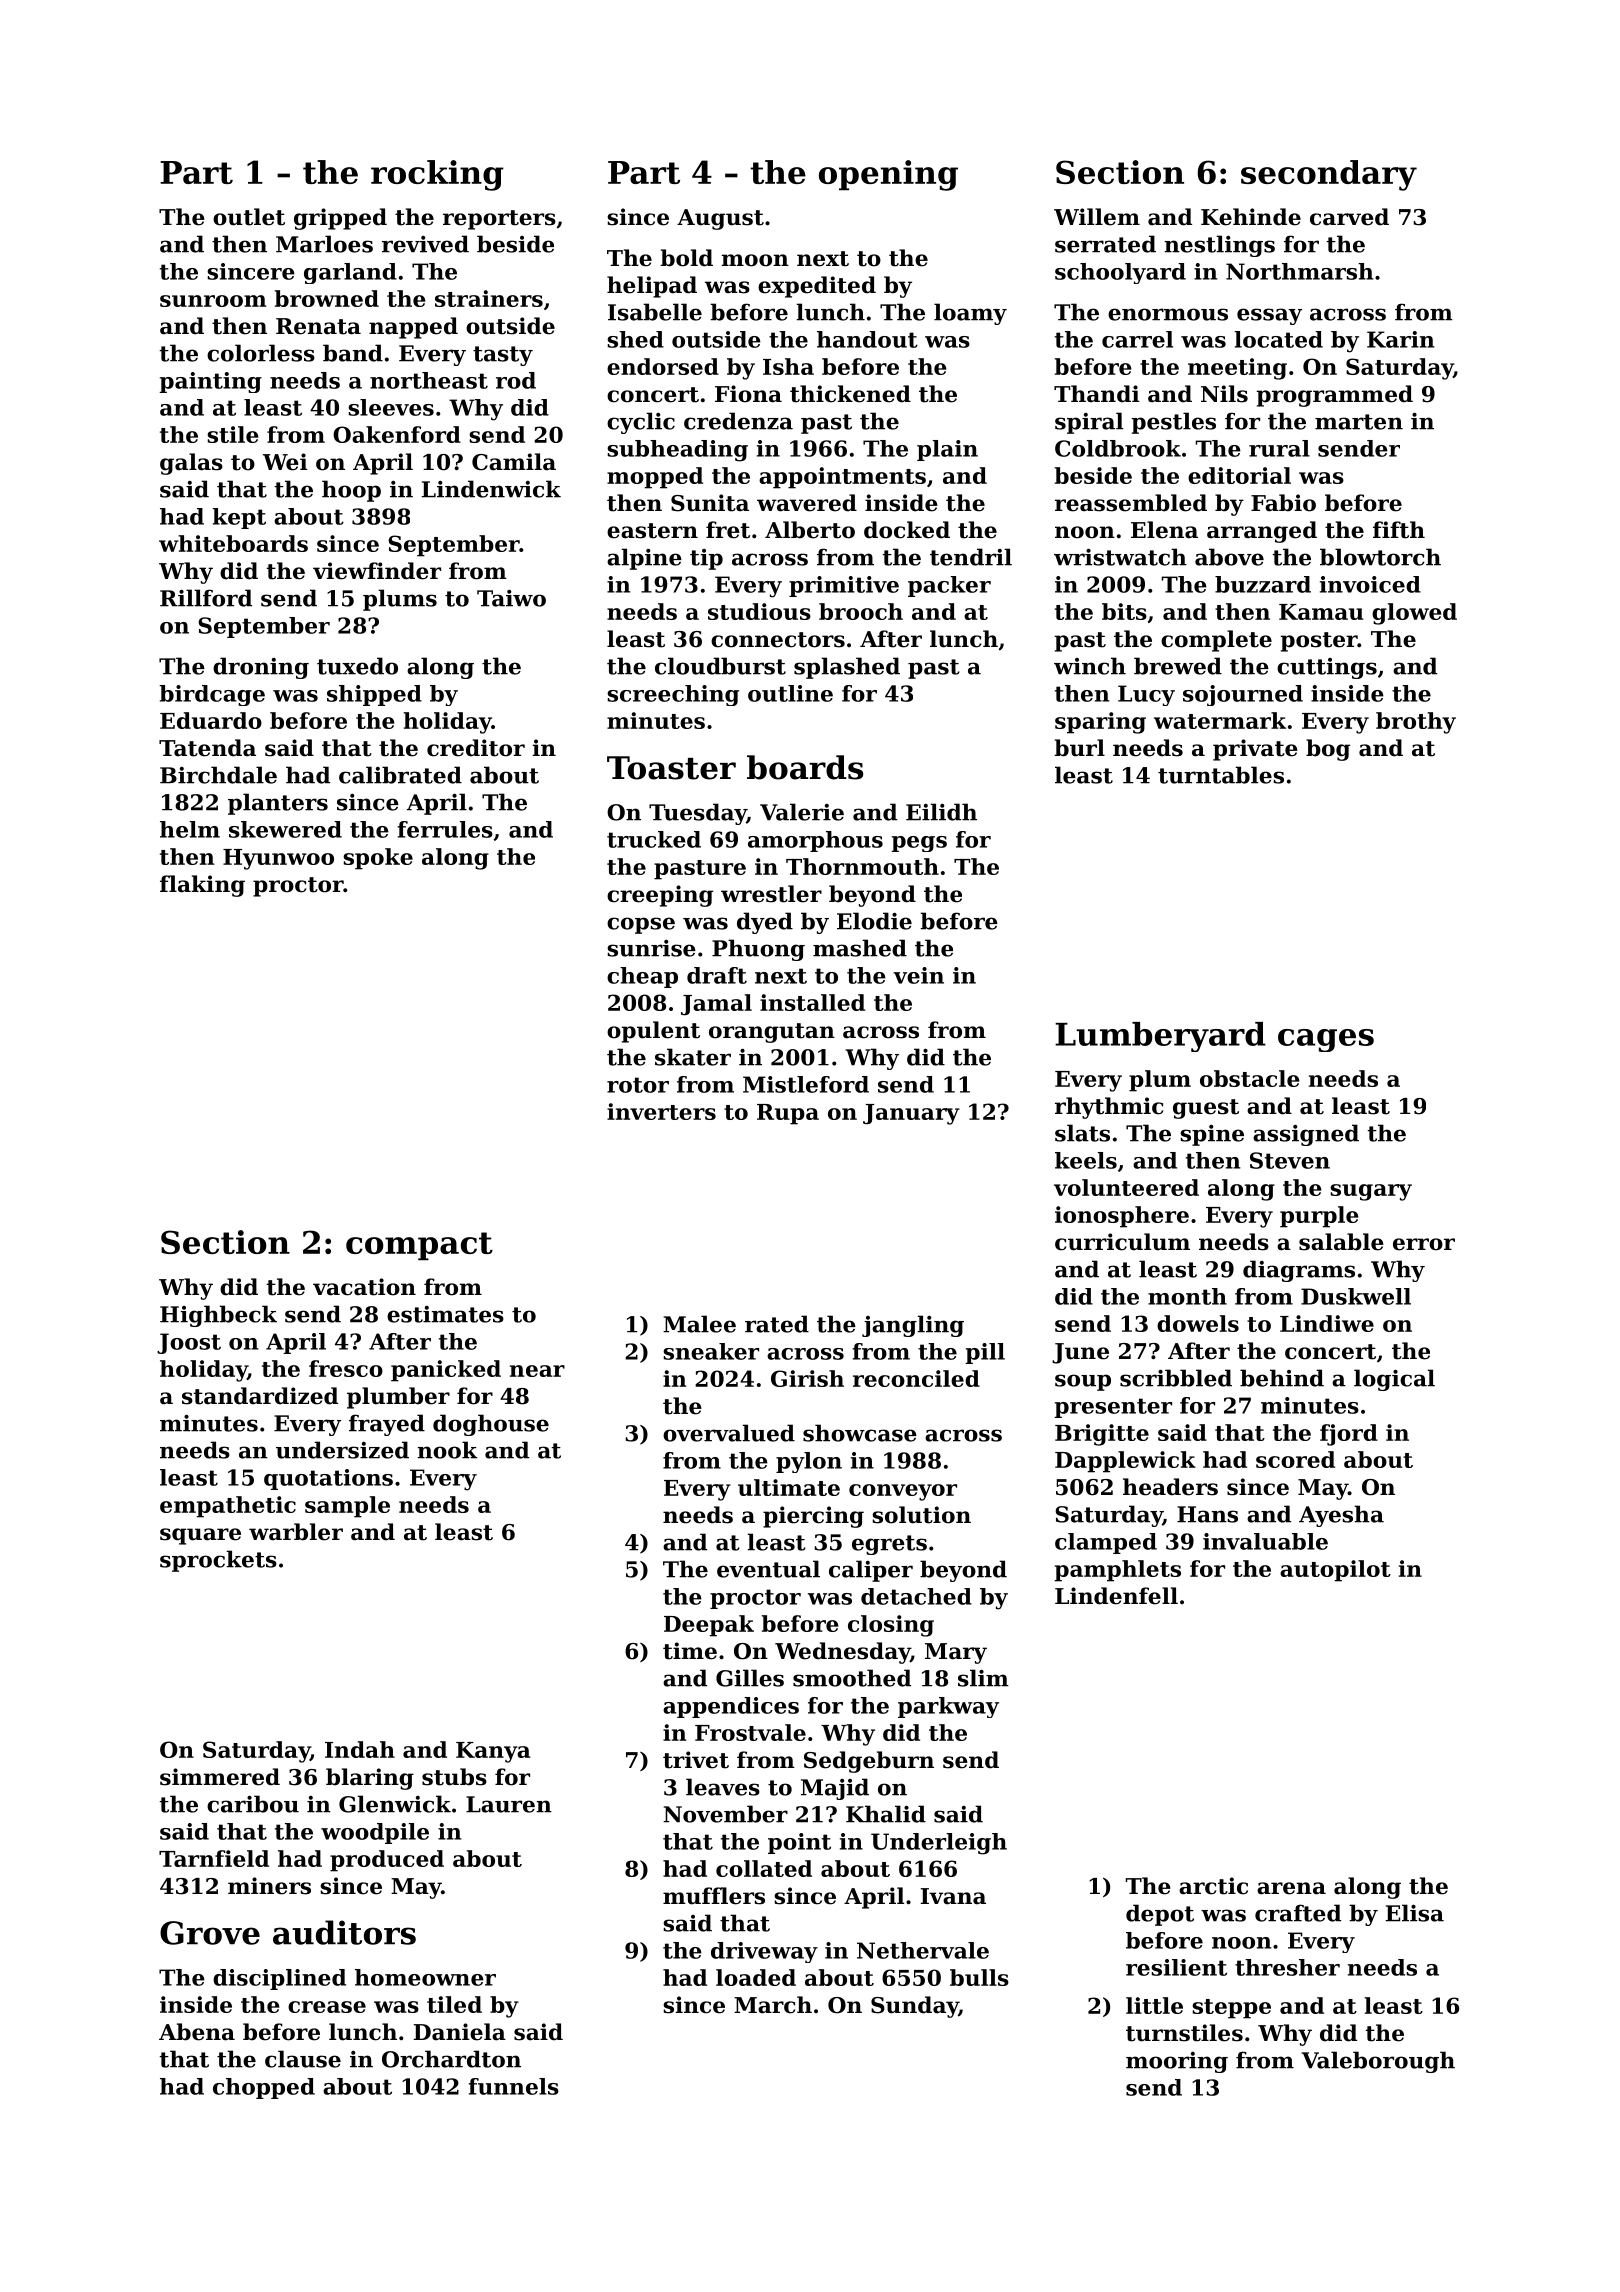 The image size is (1620, 2292). Describe the element at coordinates (903, 1492) in the screenshot. I see `conveyor` at that location.
